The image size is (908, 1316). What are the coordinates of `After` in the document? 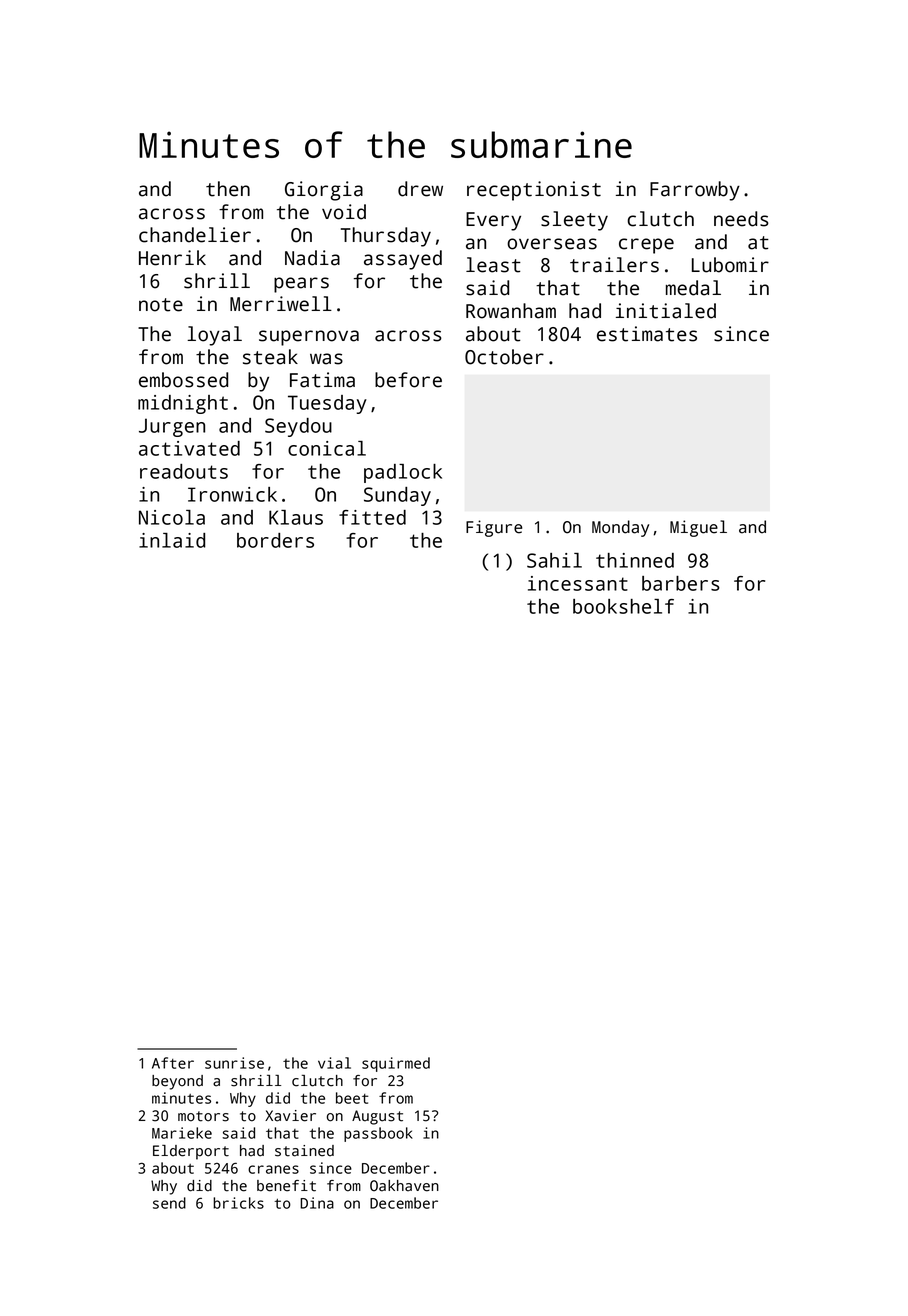 It's located at (173, 1063).
